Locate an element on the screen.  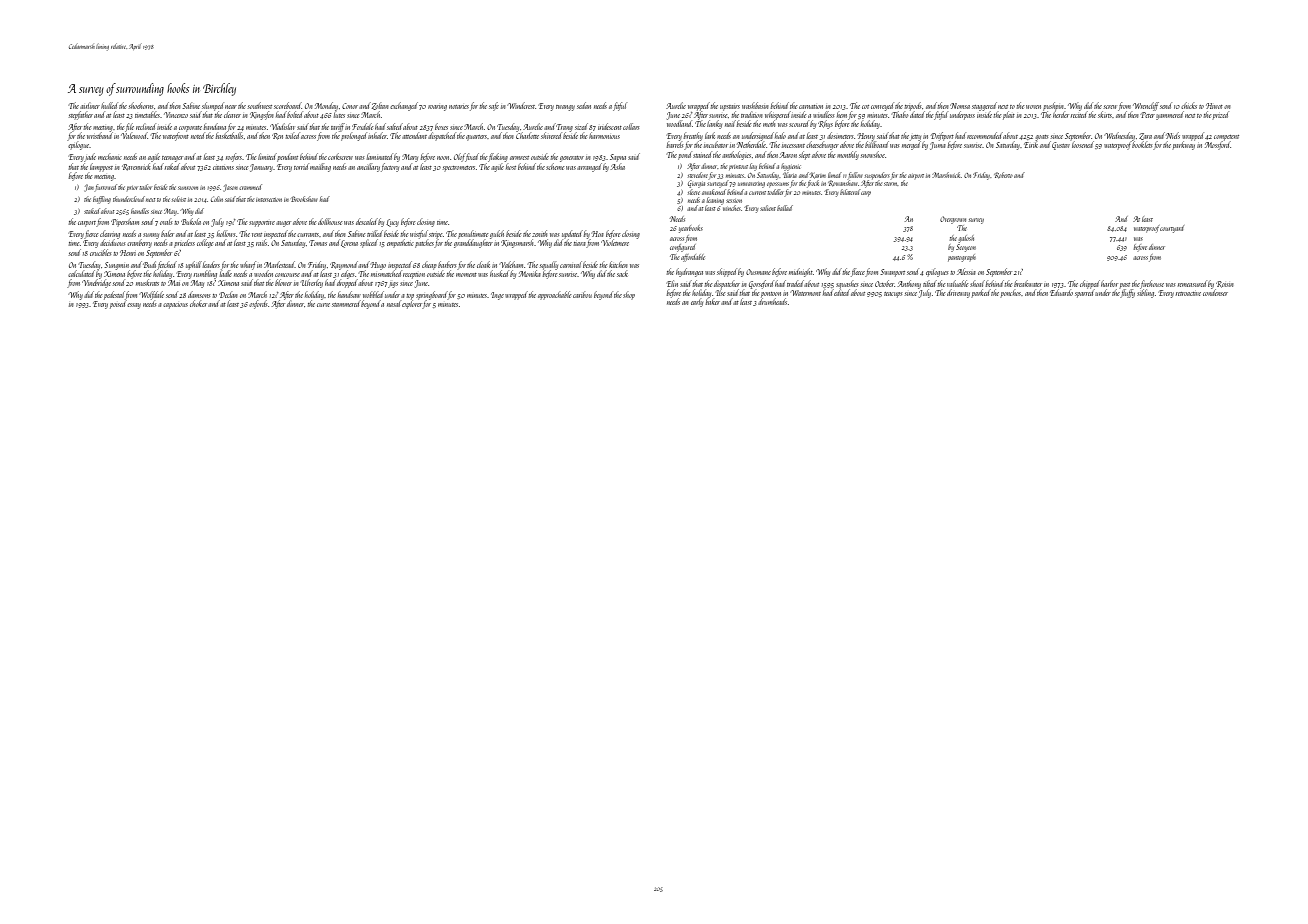
fierce is located at coordinates (91, 234).
